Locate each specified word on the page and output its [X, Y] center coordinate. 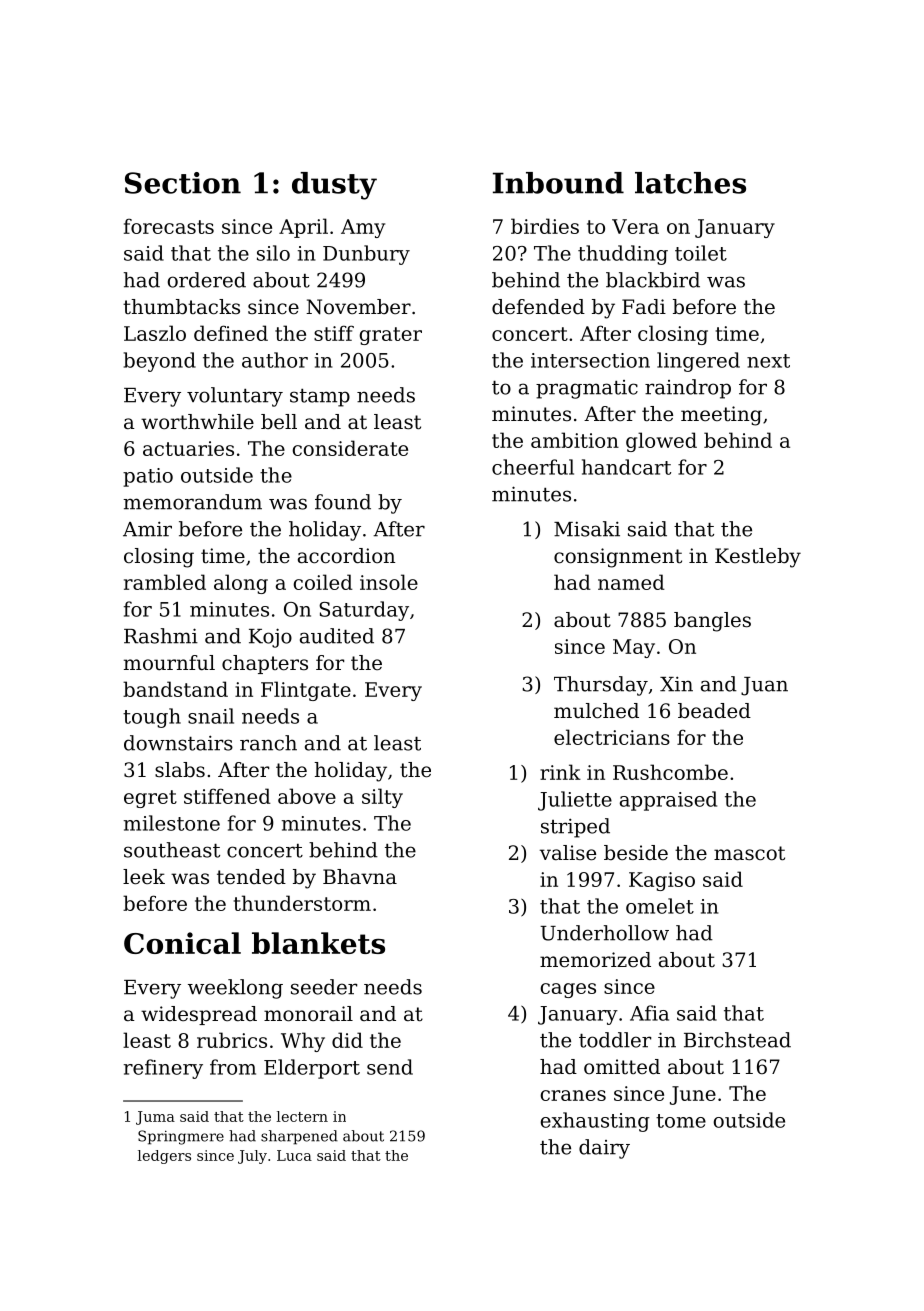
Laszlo [155, 333]
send [390, 1067]
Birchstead [737, 1040]
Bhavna [360, 877]
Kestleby [758, 558]
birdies [545, 226]
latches [690, 183]
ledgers [164, 1157]
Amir [147, 529]
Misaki [587, 529]
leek [144, 877]
